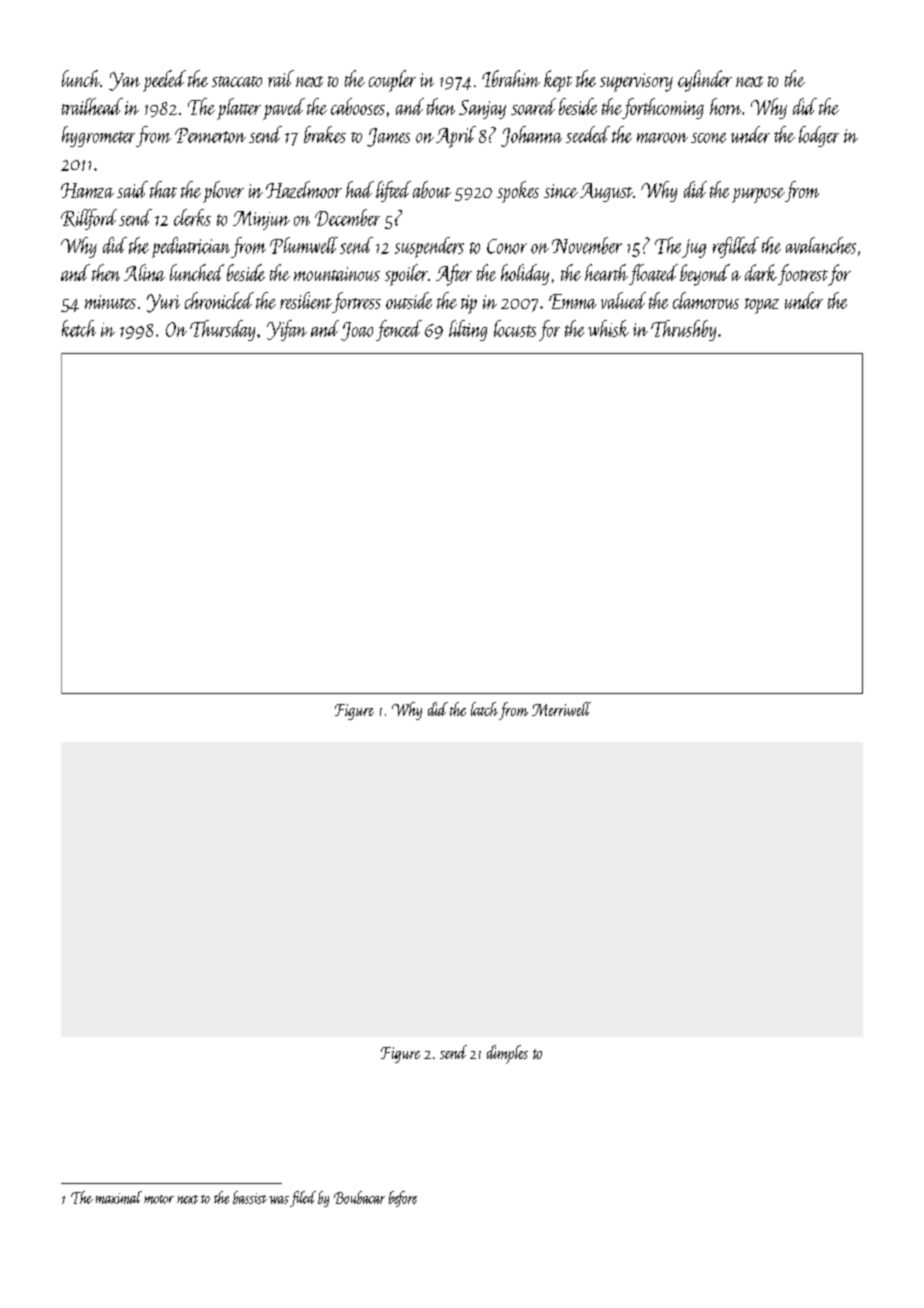 The width and height of the screenshot is (924, 1308). Describe the element at coordinates (484, 709) in the screenshot. I see `latch` at that location.
